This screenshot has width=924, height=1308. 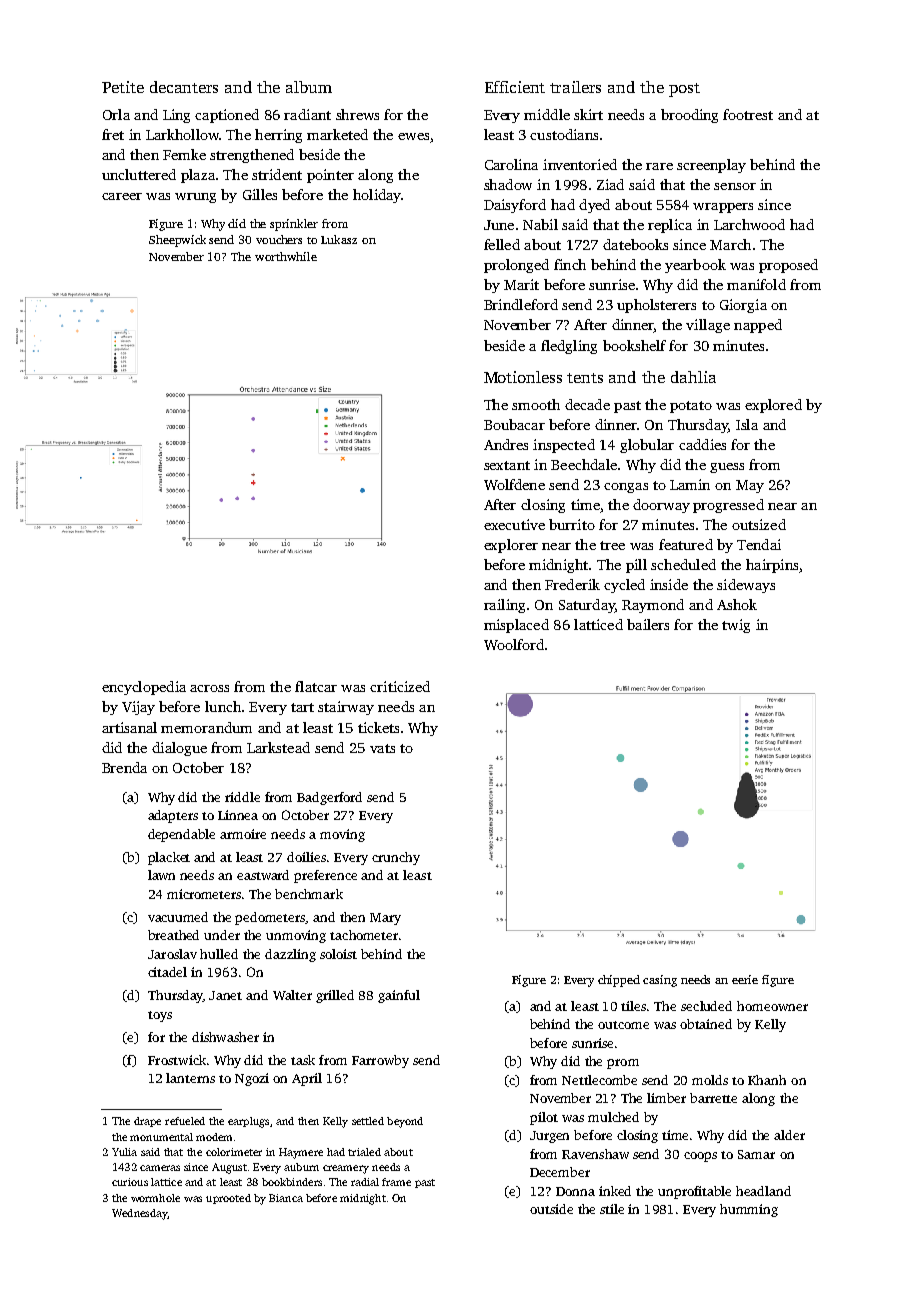 What do you see at coordinates (515, 87) in the screenshot?
I see `Efficient` at bounding box center [515, 87].
